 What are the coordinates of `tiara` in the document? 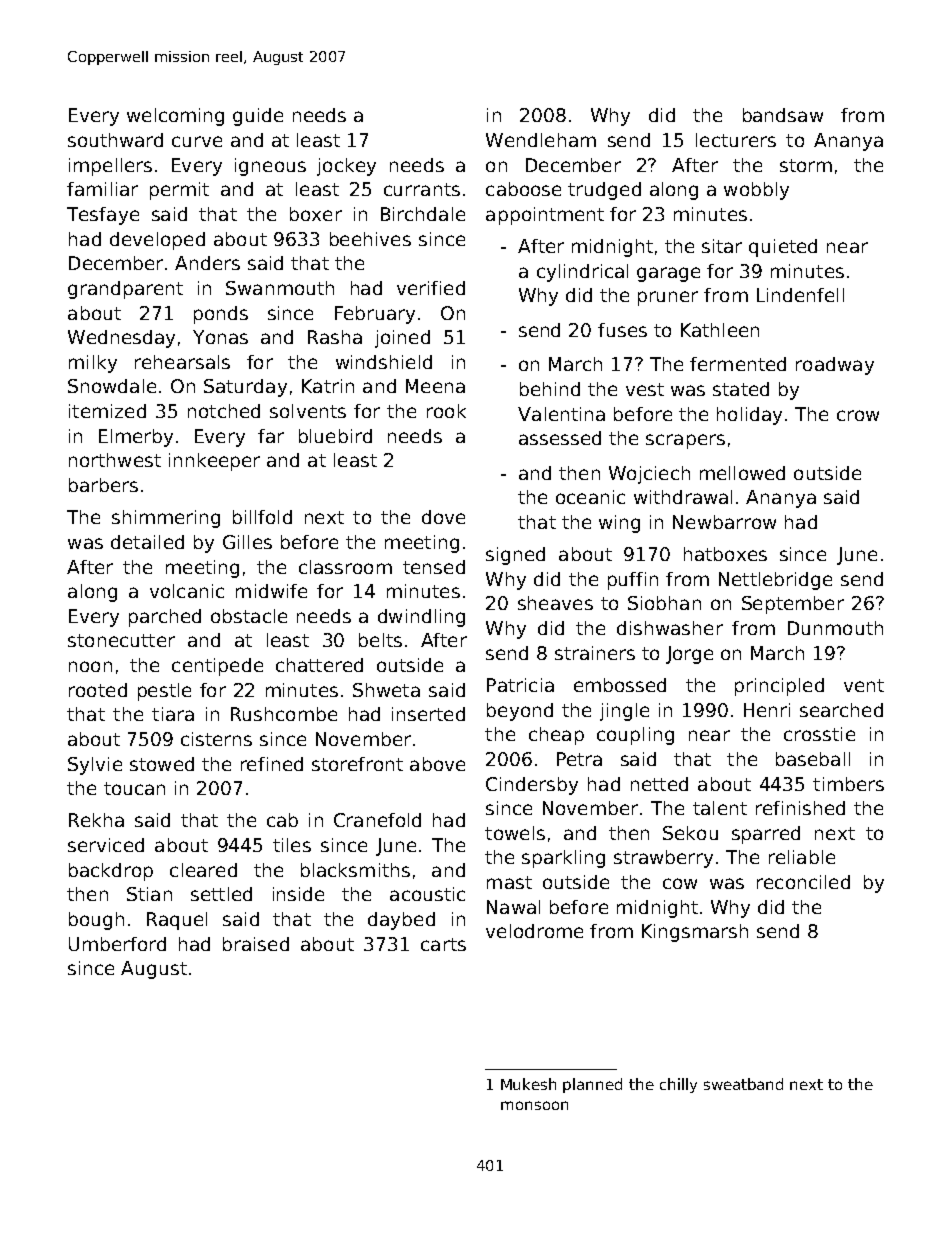 It's located at (173, 714).
